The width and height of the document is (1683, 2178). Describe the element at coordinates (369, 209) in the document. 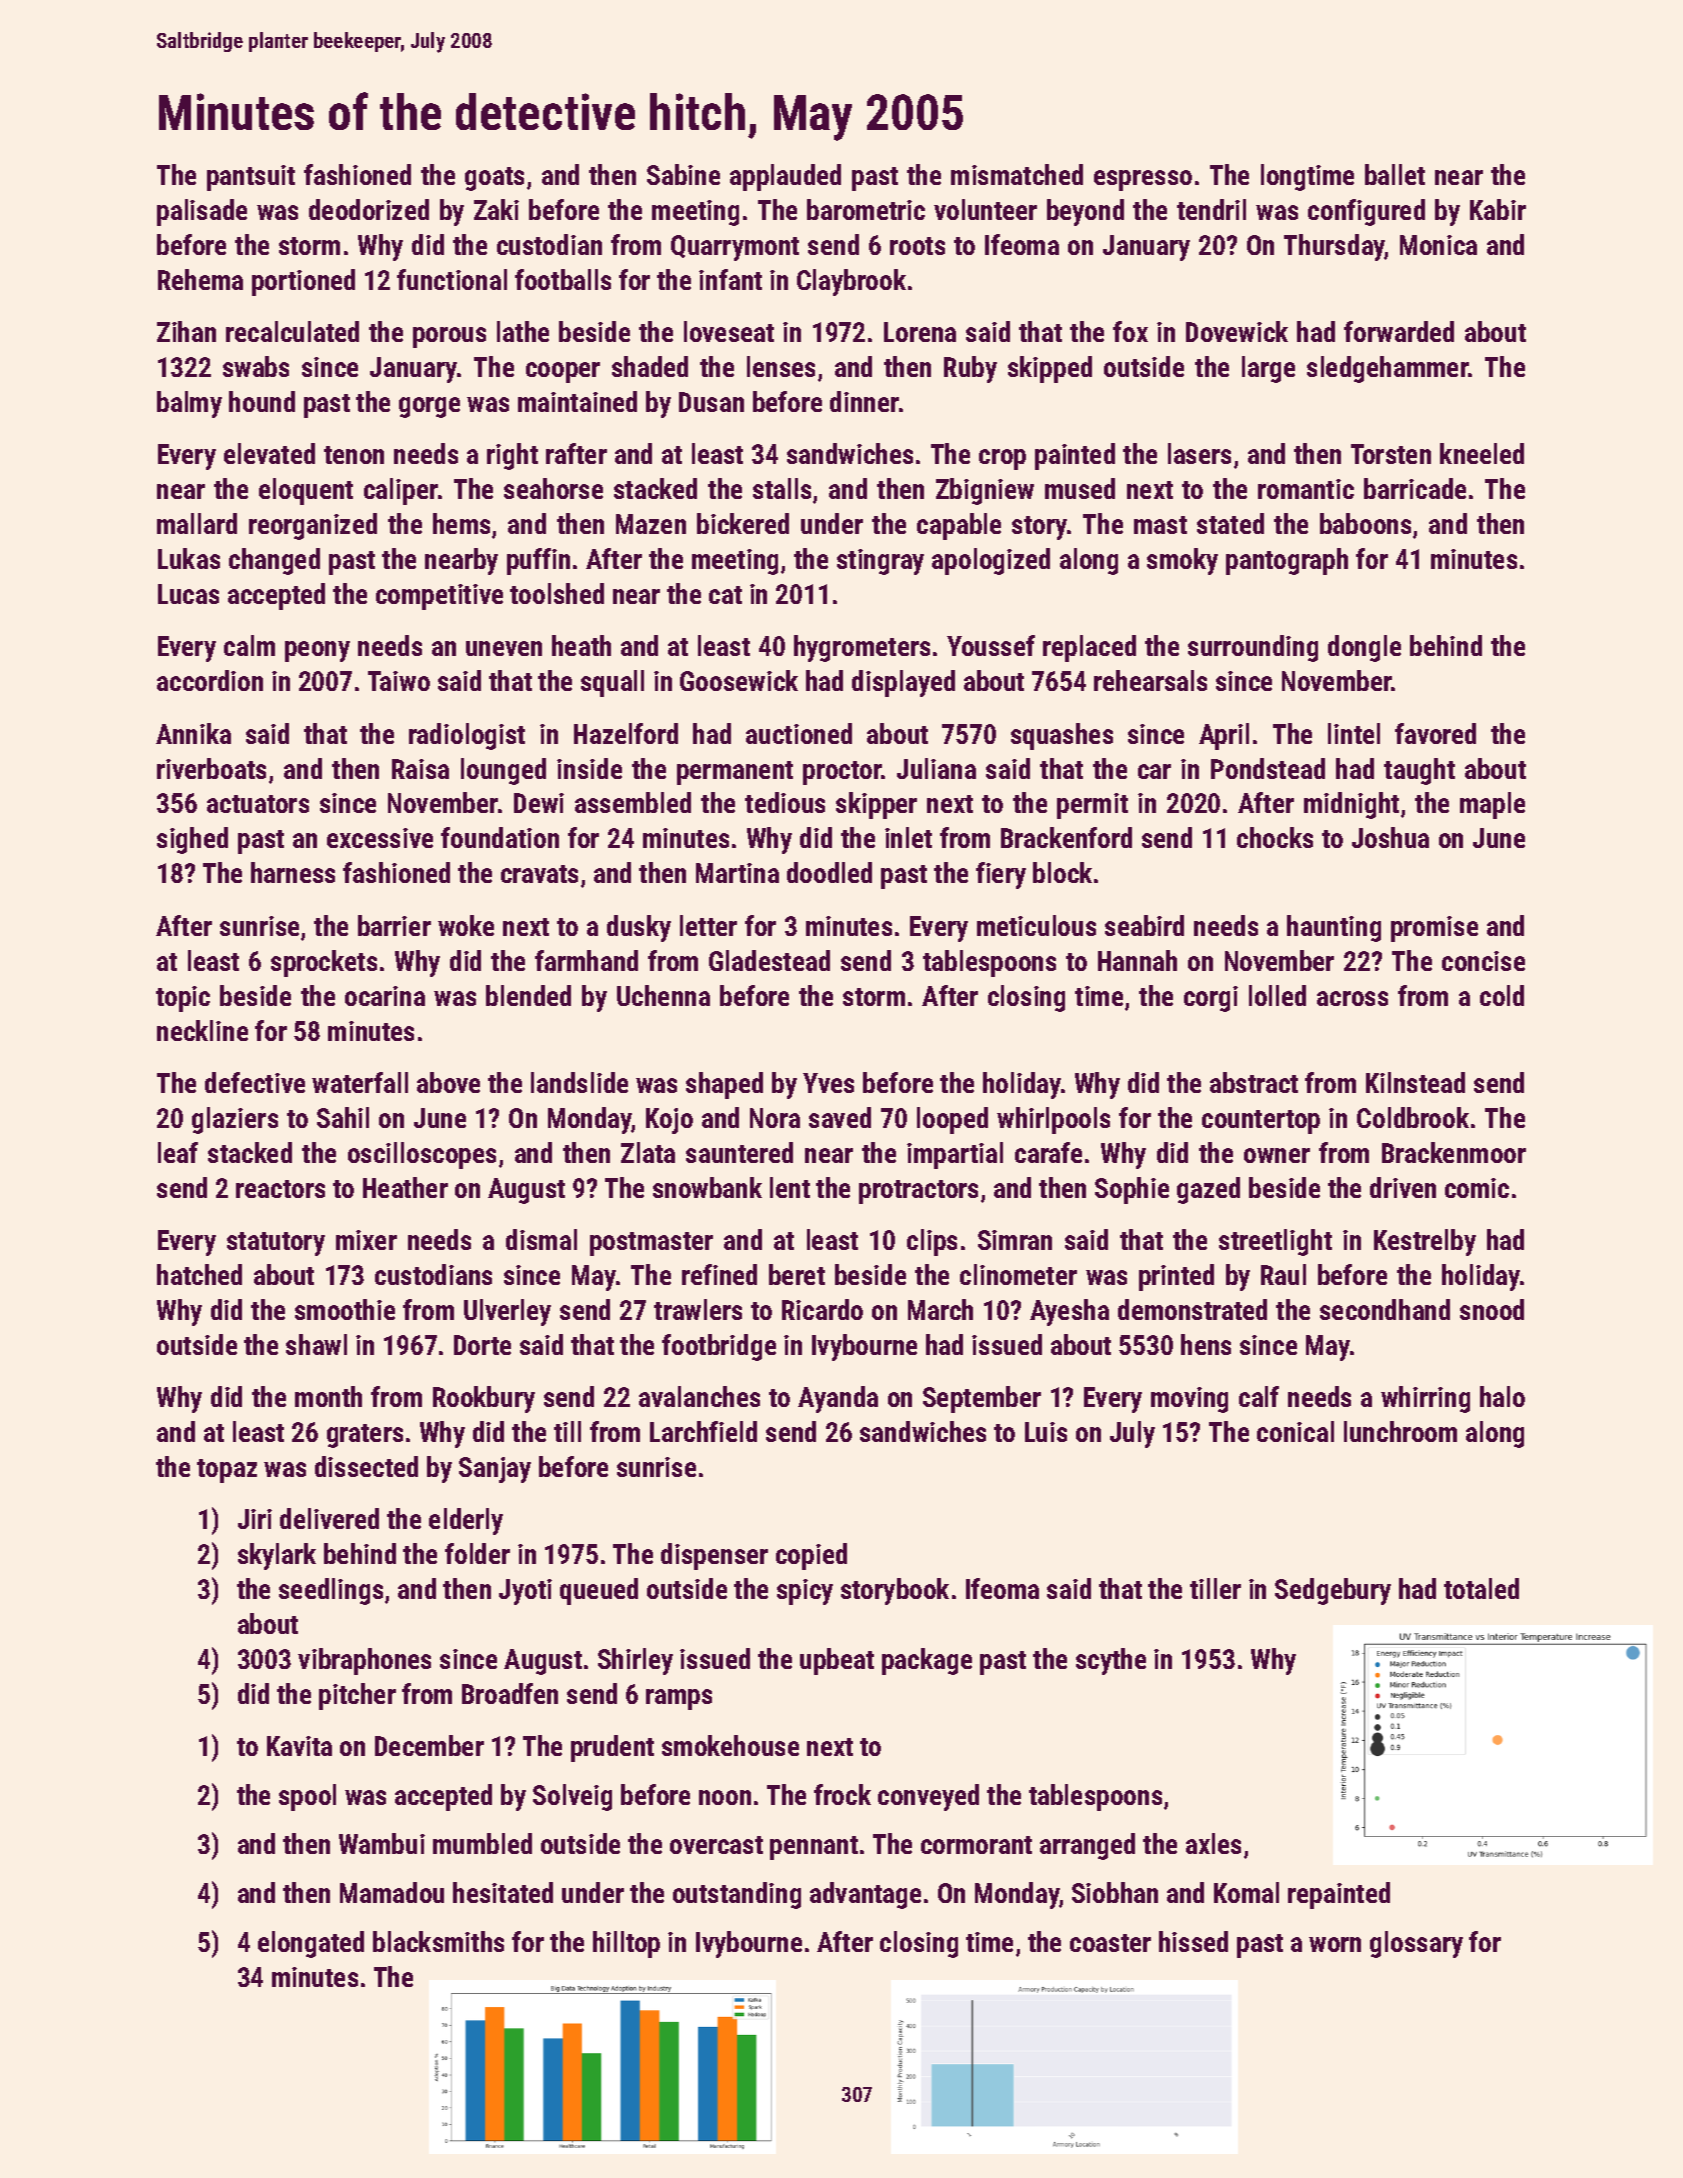

I see `deodorized` at that location.
